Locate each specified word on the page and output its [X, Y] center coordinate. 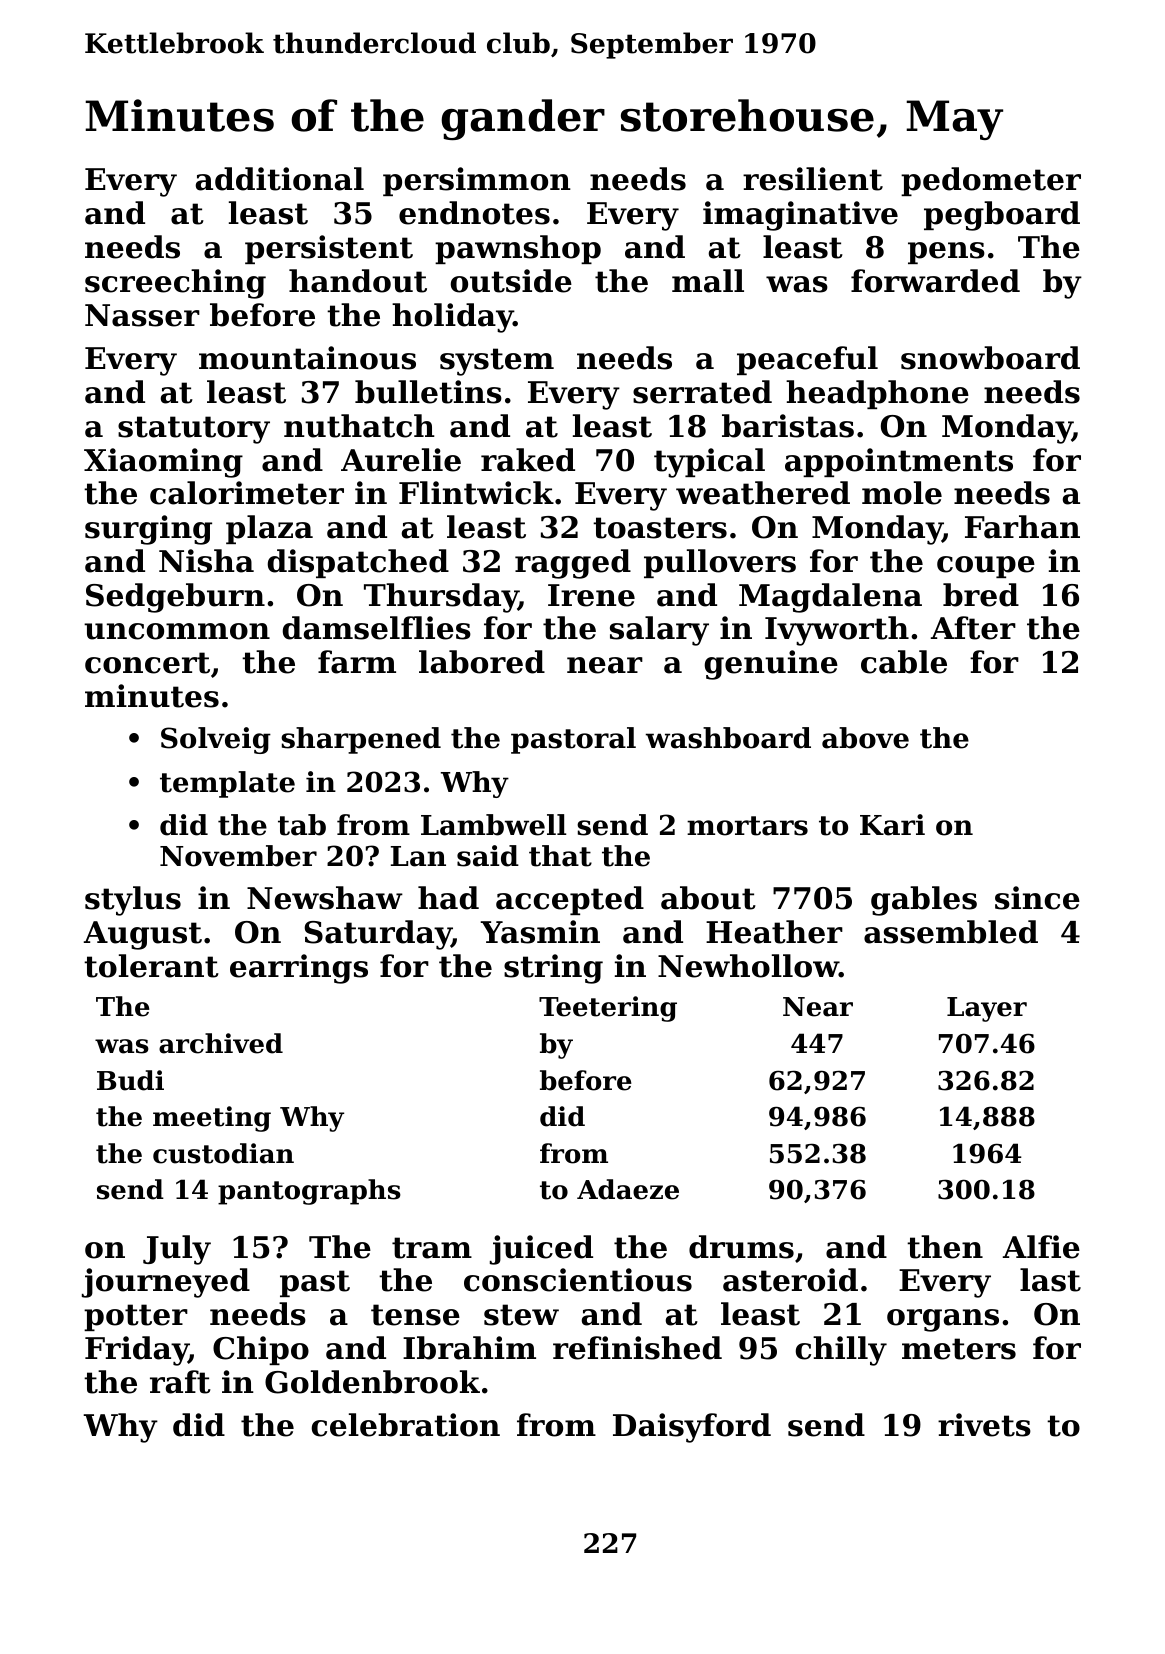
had [448, 898]
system [497, 362]
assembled [951, 932]
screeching [175, 284]
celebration [406, 1425]
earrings [299, 969]
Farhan [1022, 527]
